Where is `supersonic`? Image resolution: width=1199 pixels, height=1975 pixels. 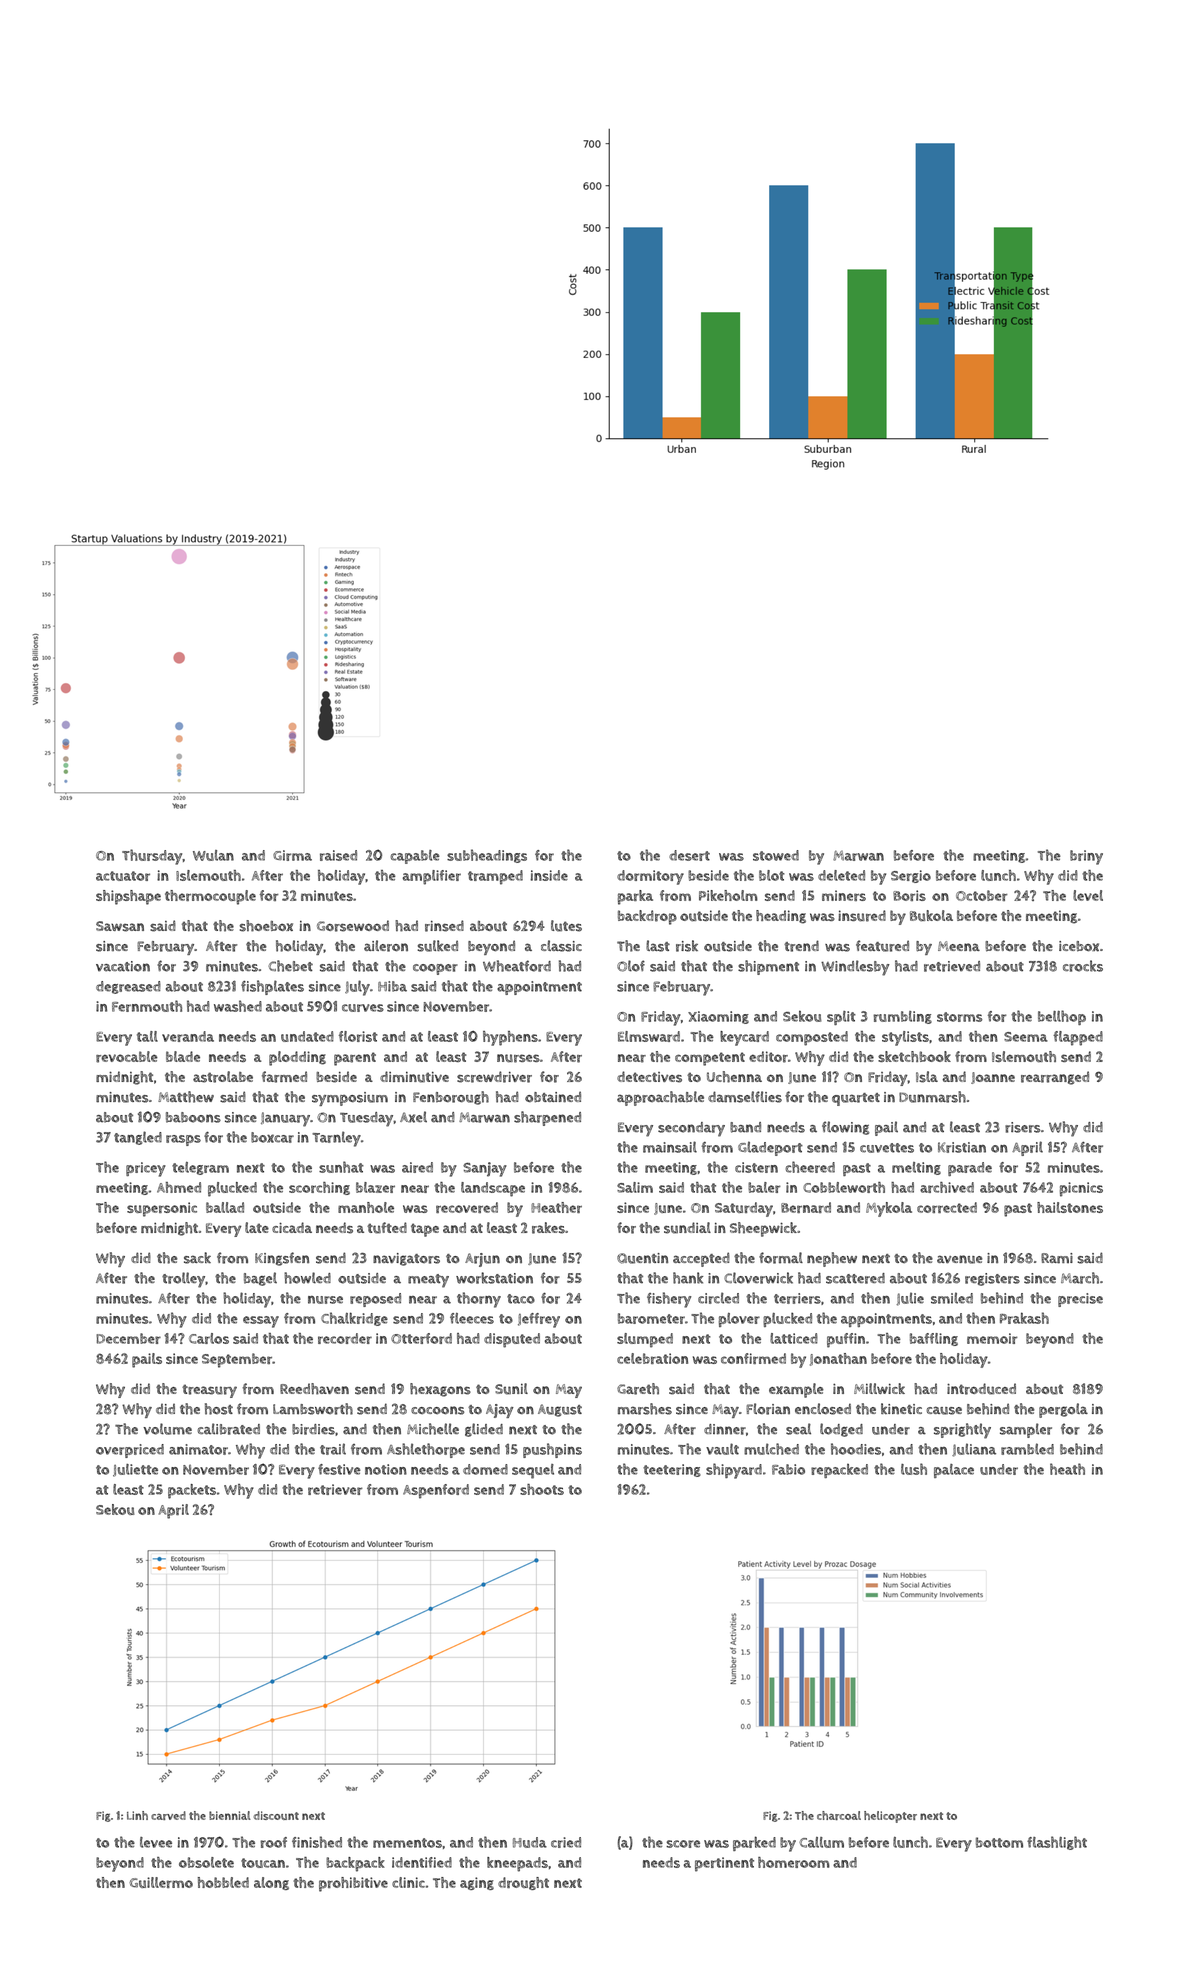
supersonic is located at coordinates (162, 1209).
